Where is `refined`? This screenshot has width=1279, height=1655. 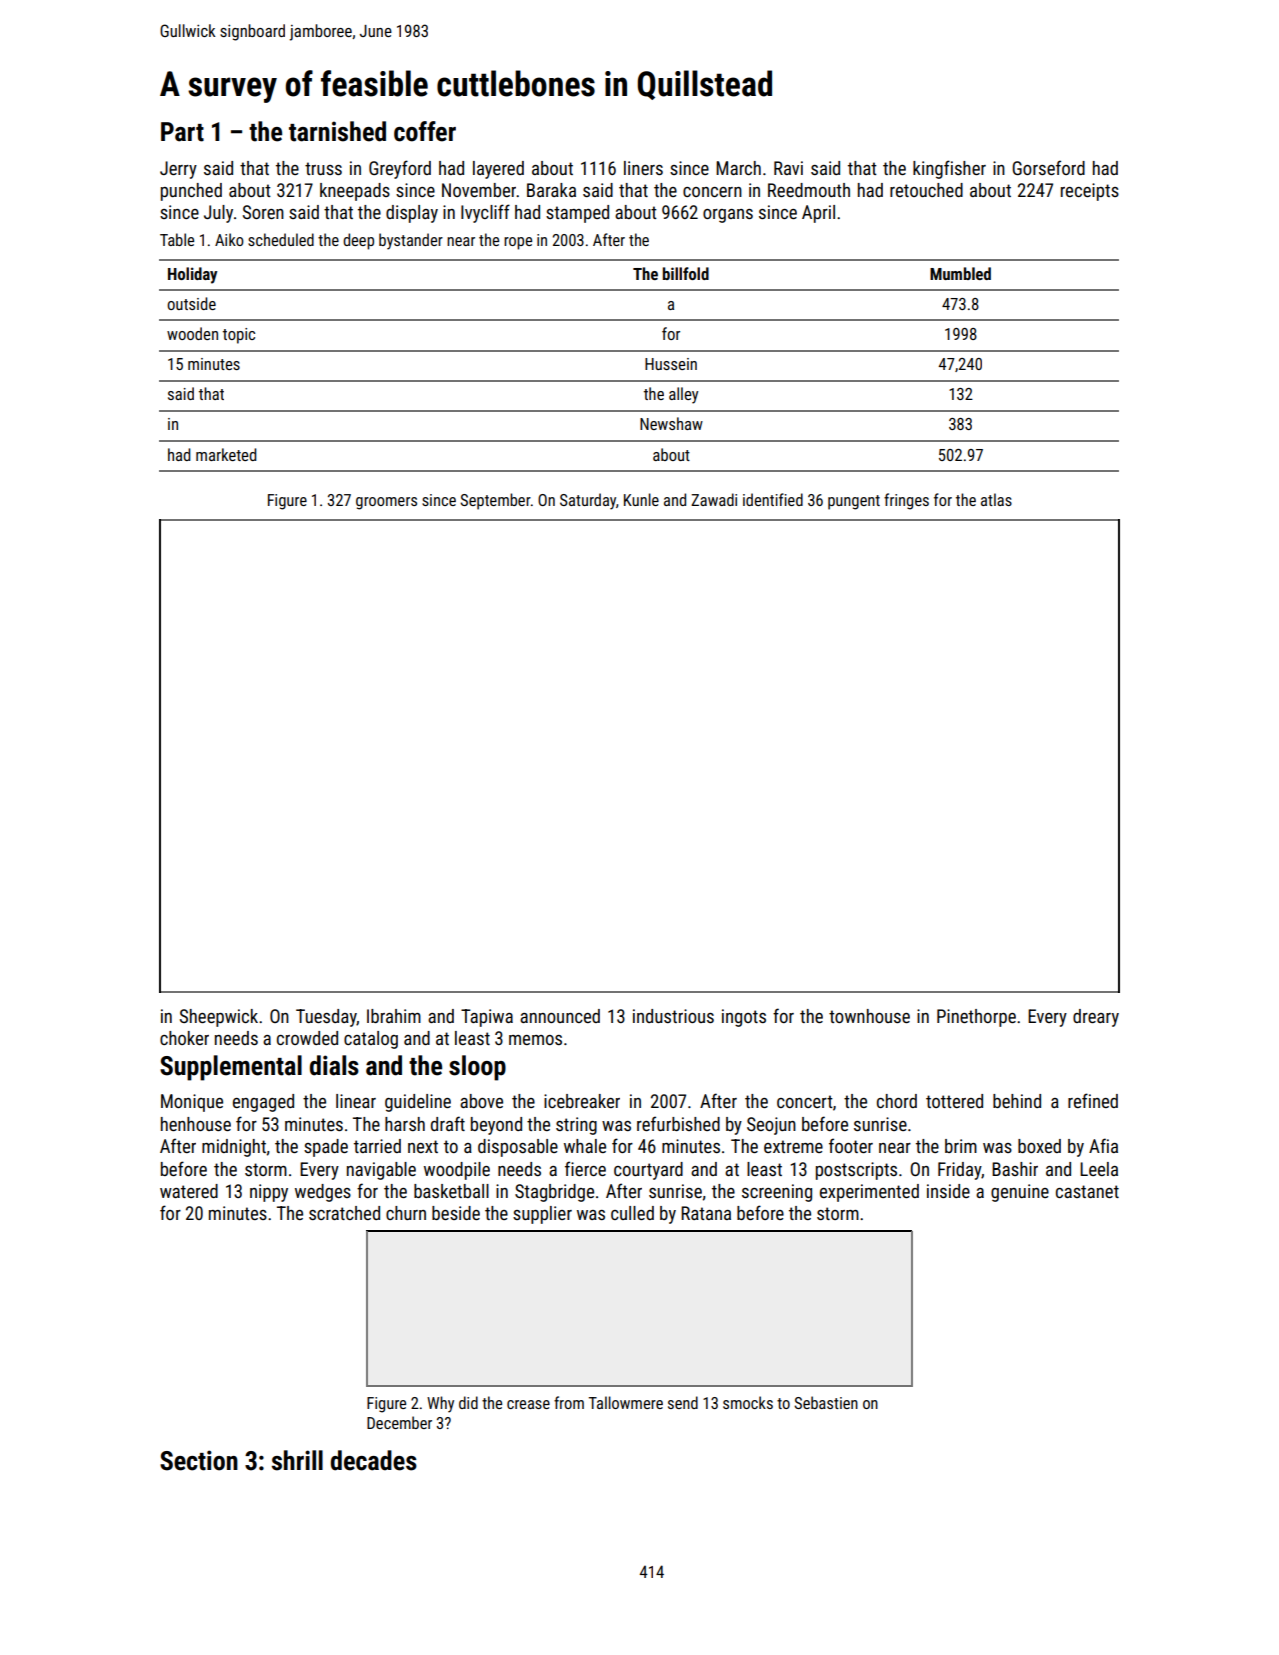
refined is located at coordinates (1093, 1100).
